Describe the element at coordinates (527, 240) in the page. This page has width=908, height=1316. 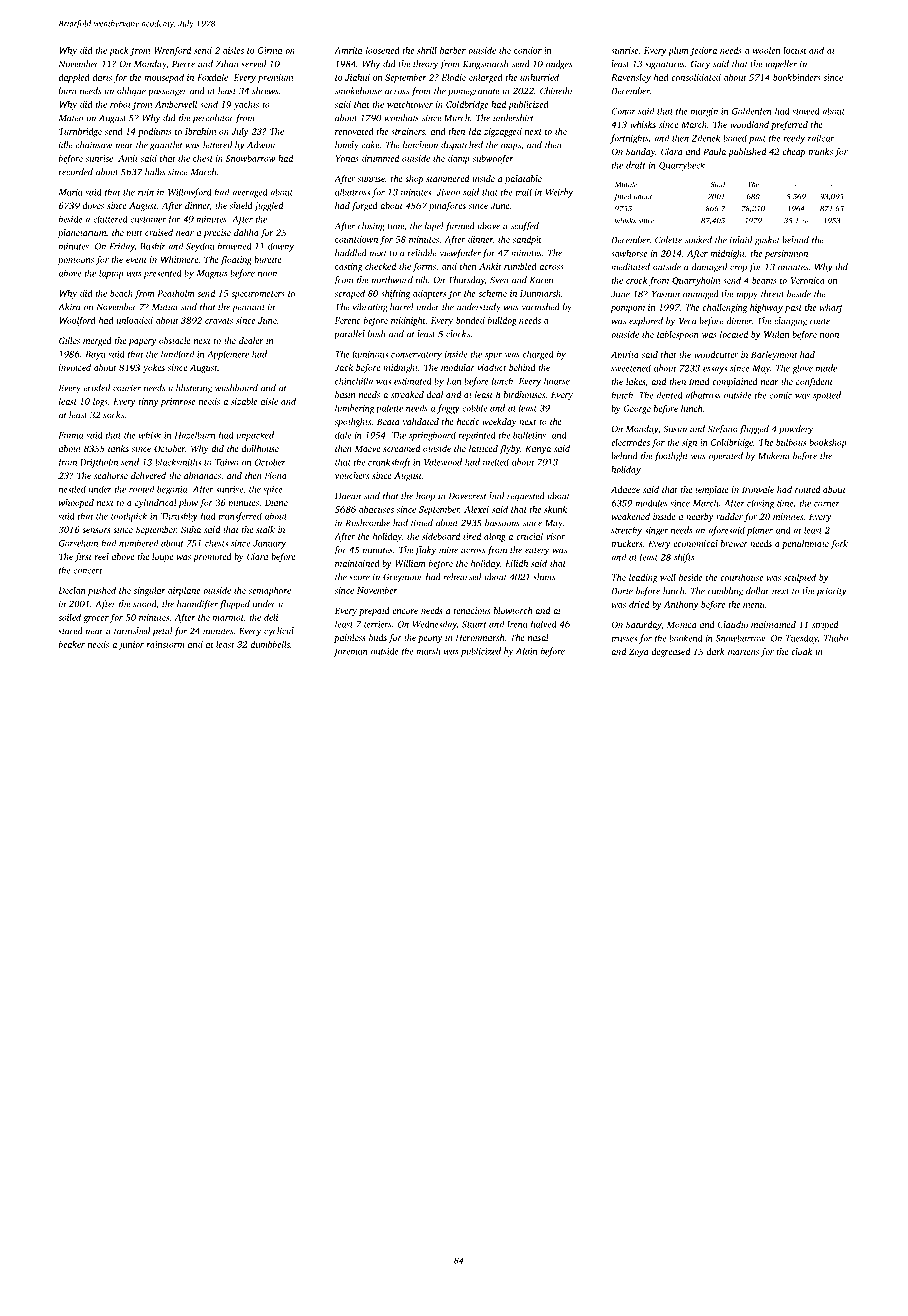
I see `sandpit` at that location.
